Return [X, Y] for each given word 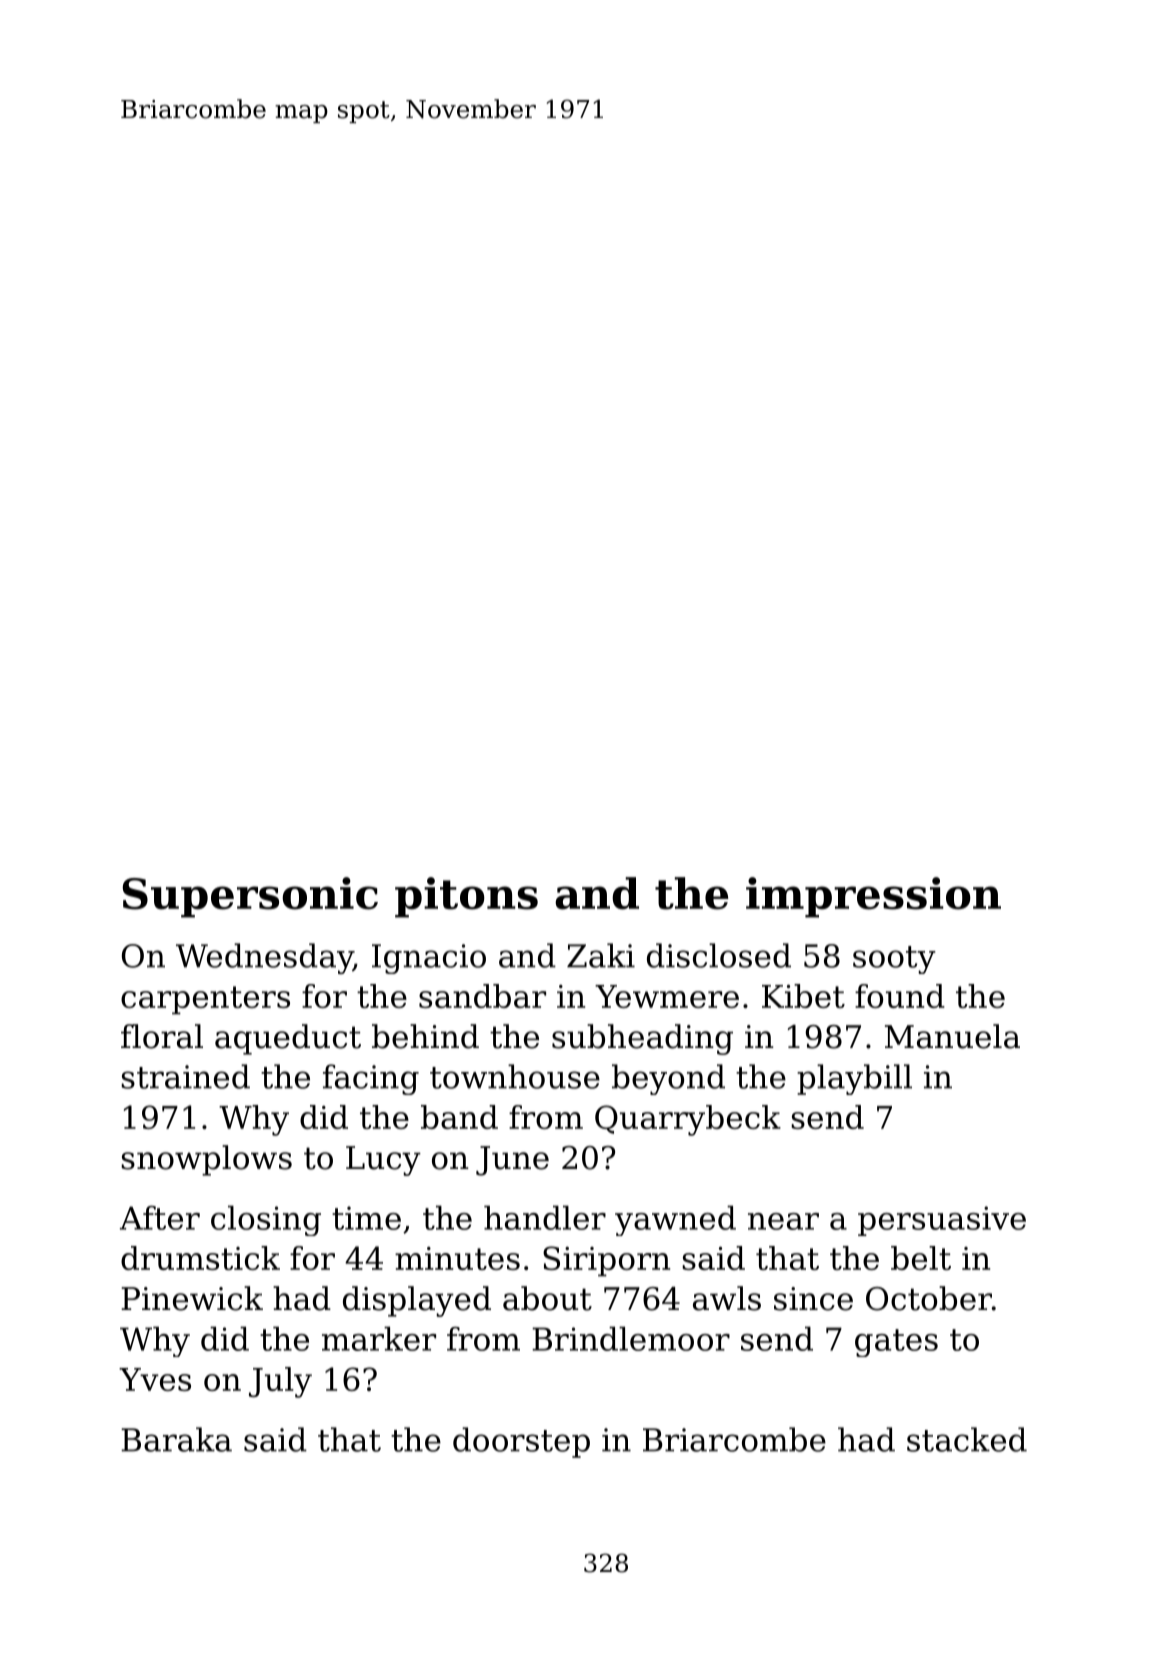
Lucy [383, 1161]
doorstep [521, 1442]
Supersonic [250, 897]
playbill [854, 1079]
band [459, 1117]
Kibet [803, 996]
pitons [466, 897]
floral [162, 1036]
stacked [967, 1439]
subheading [642, 1039]
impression [873, 897]
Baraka [176, 1439]
